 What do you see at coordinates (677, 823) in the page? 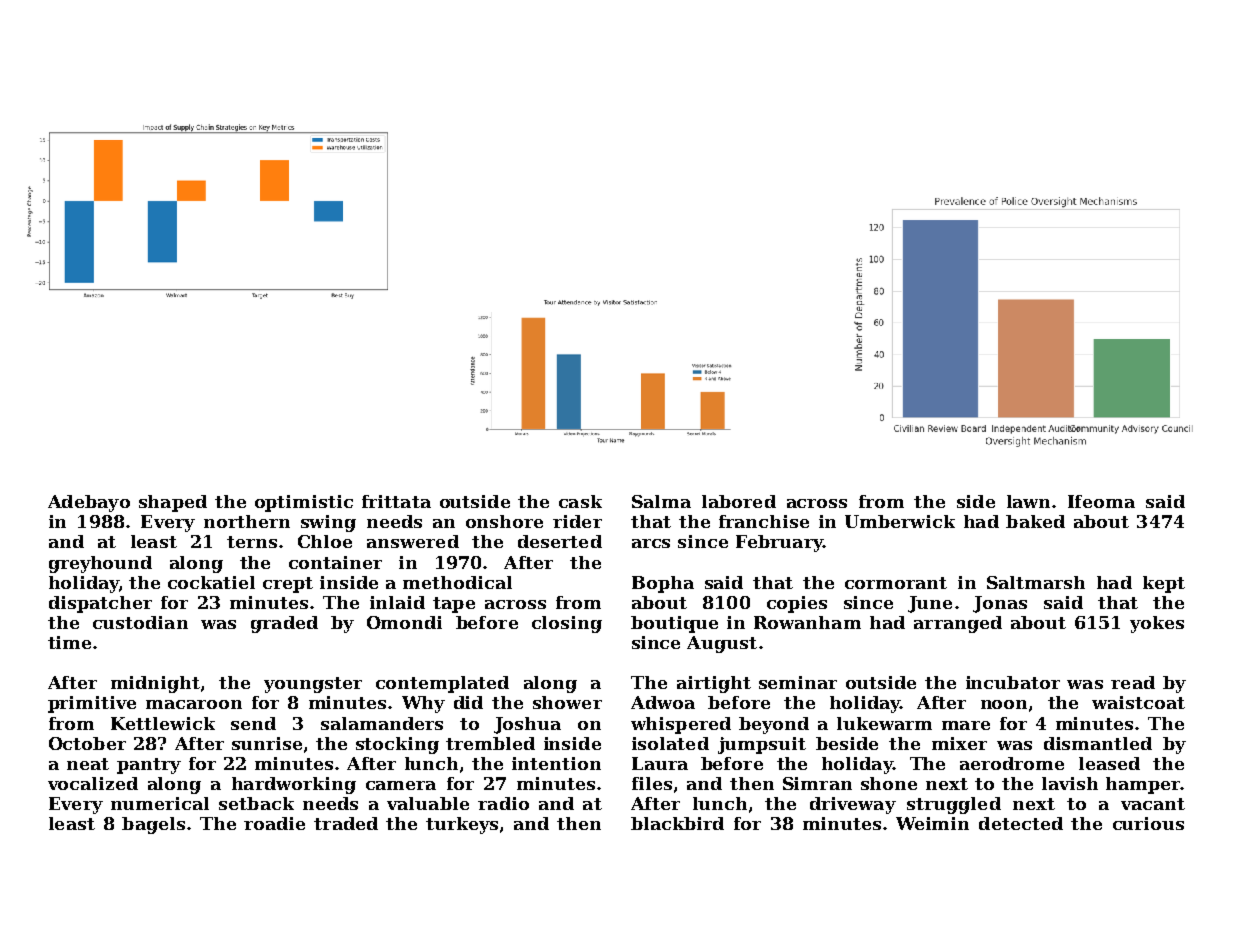
I see `blackbird` at bounding box center [677, 823].
